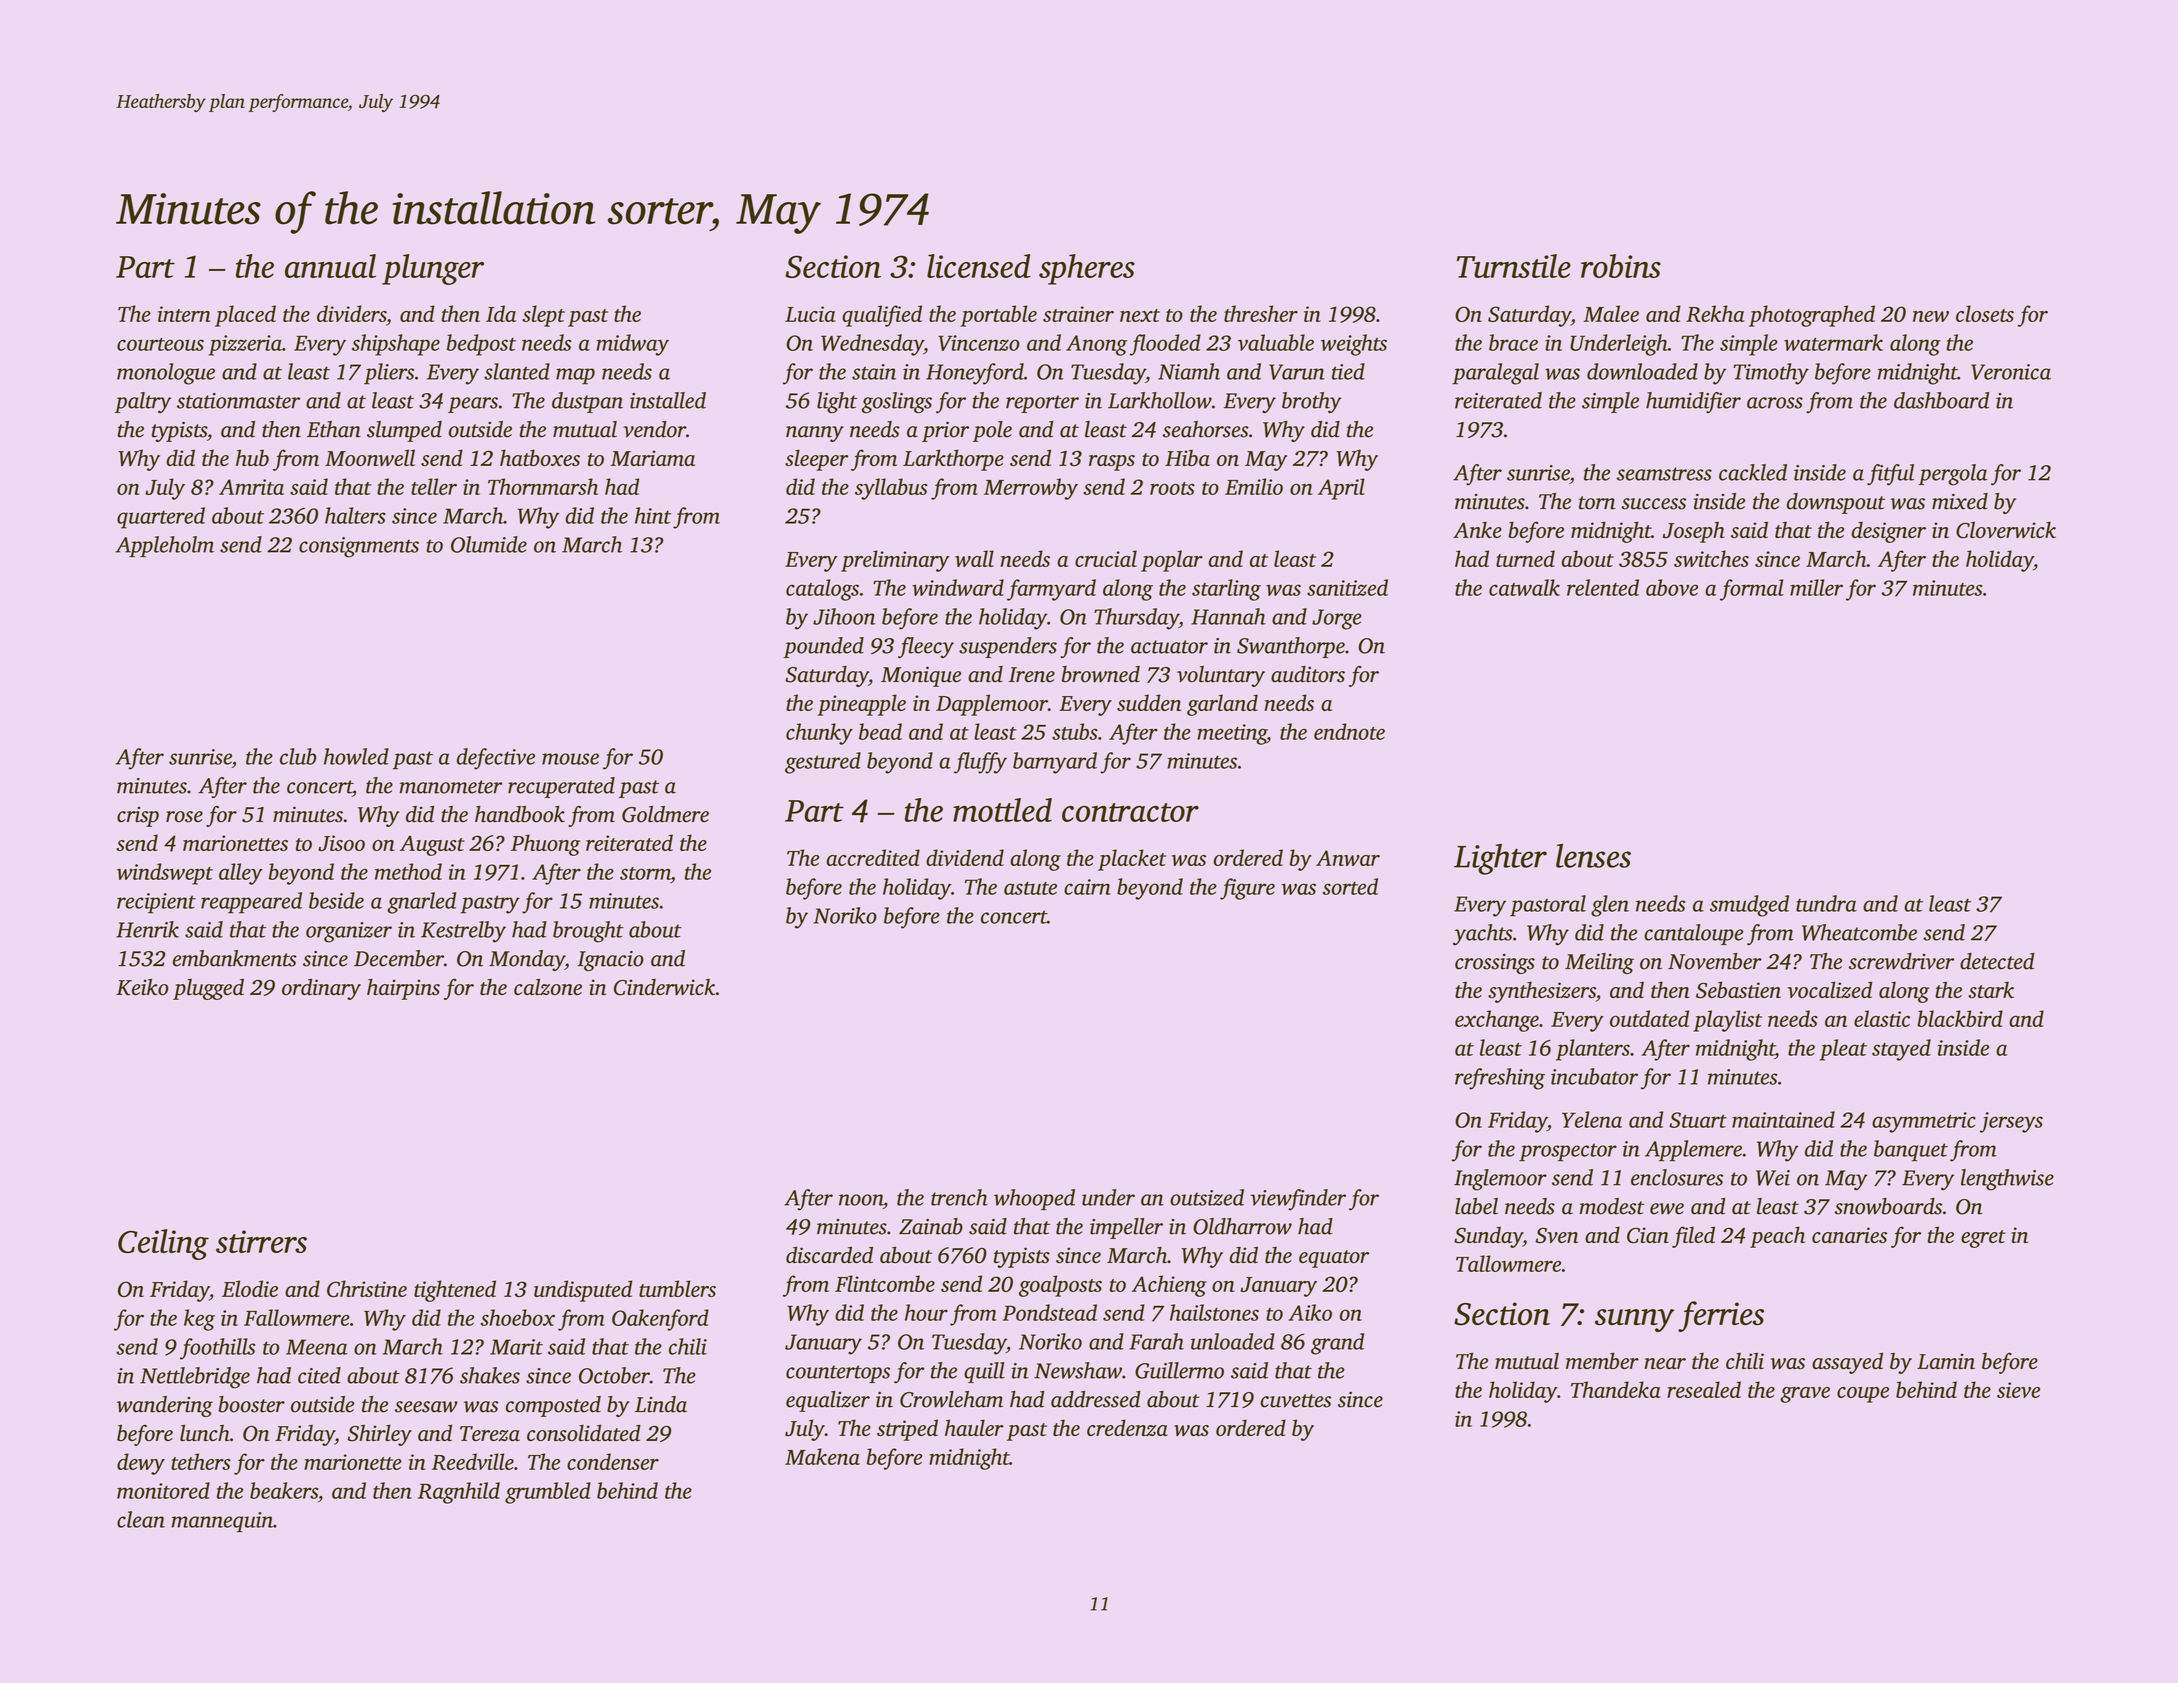 The height and width of the screenshot is (1683, 2178). Describe the element at coordinates (1816, 587) in the screenshot. I see `miller` at that location.
